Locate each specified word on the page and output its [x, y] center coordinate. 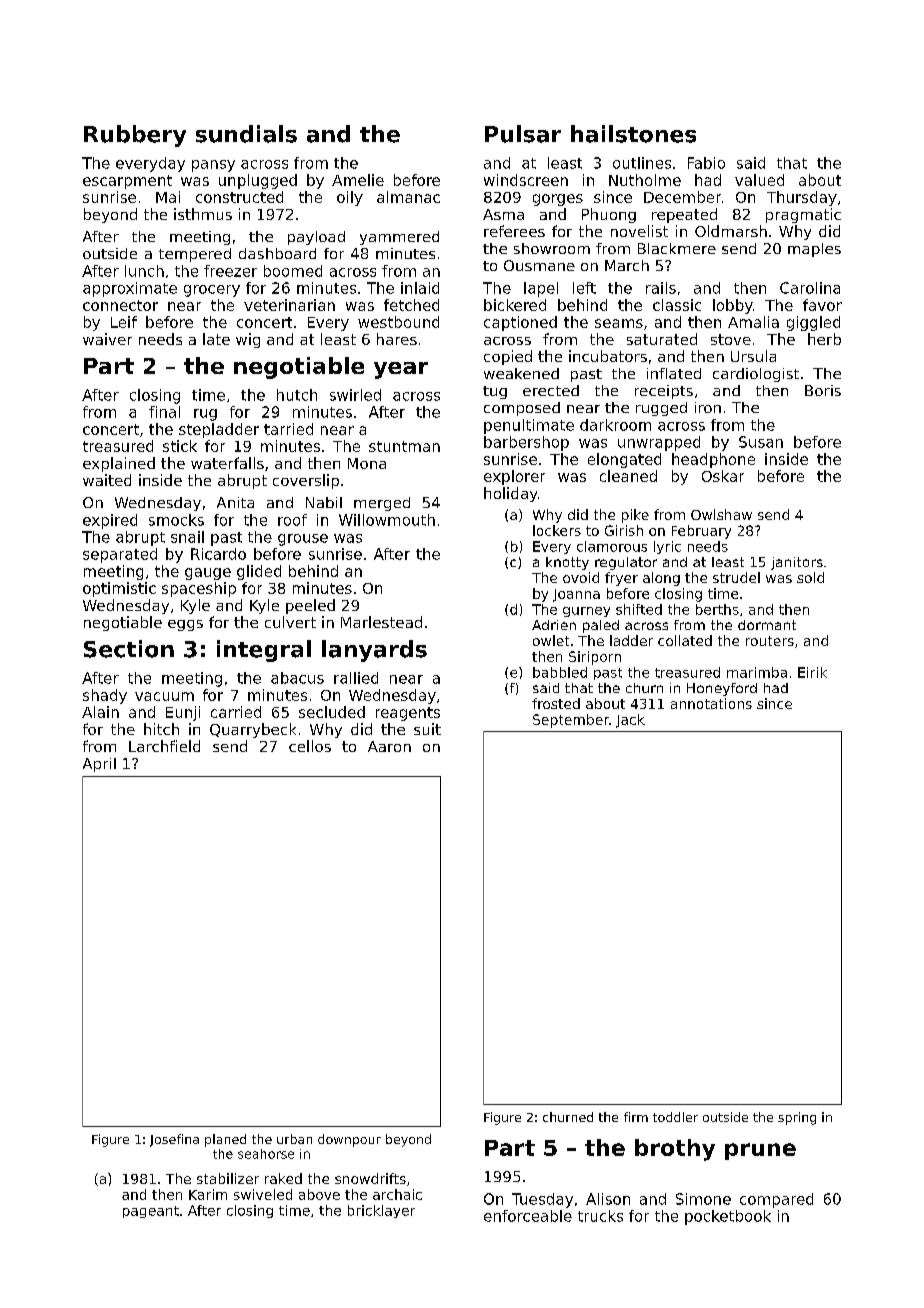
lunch [144, 271]
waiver [107, 339]
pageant [151, 1212]
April [99, 765]
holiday [510, 494]
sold [810, 577]
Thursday [802, 198]
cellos [310, 746]
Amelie [358, 180]
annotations [711, 703]
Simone [703, 1199]
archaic [397, 1194]
